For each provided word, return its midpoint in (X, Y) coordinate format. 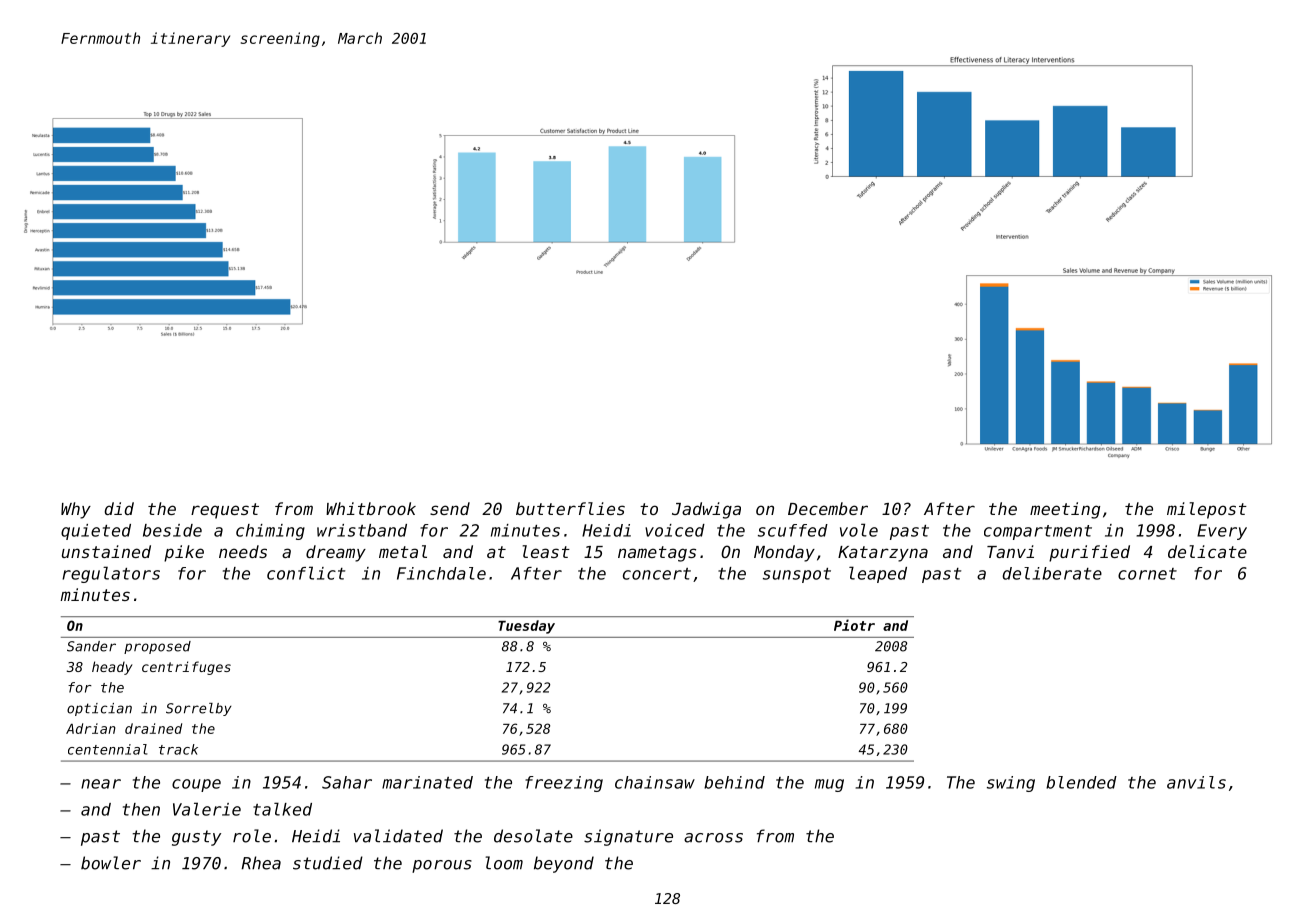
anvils (1196, 782)
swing (1011, 784)
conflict (306, 573)
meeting (1065, 510)
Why (76, 510)
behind (734, 782)
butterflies (570, 508)
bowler (111, 863)
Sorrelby (199, 709)
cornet (1147, 574)
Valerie (207, 809)
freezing (564, 784)
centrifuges (186, 668)
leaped (878, 574)
